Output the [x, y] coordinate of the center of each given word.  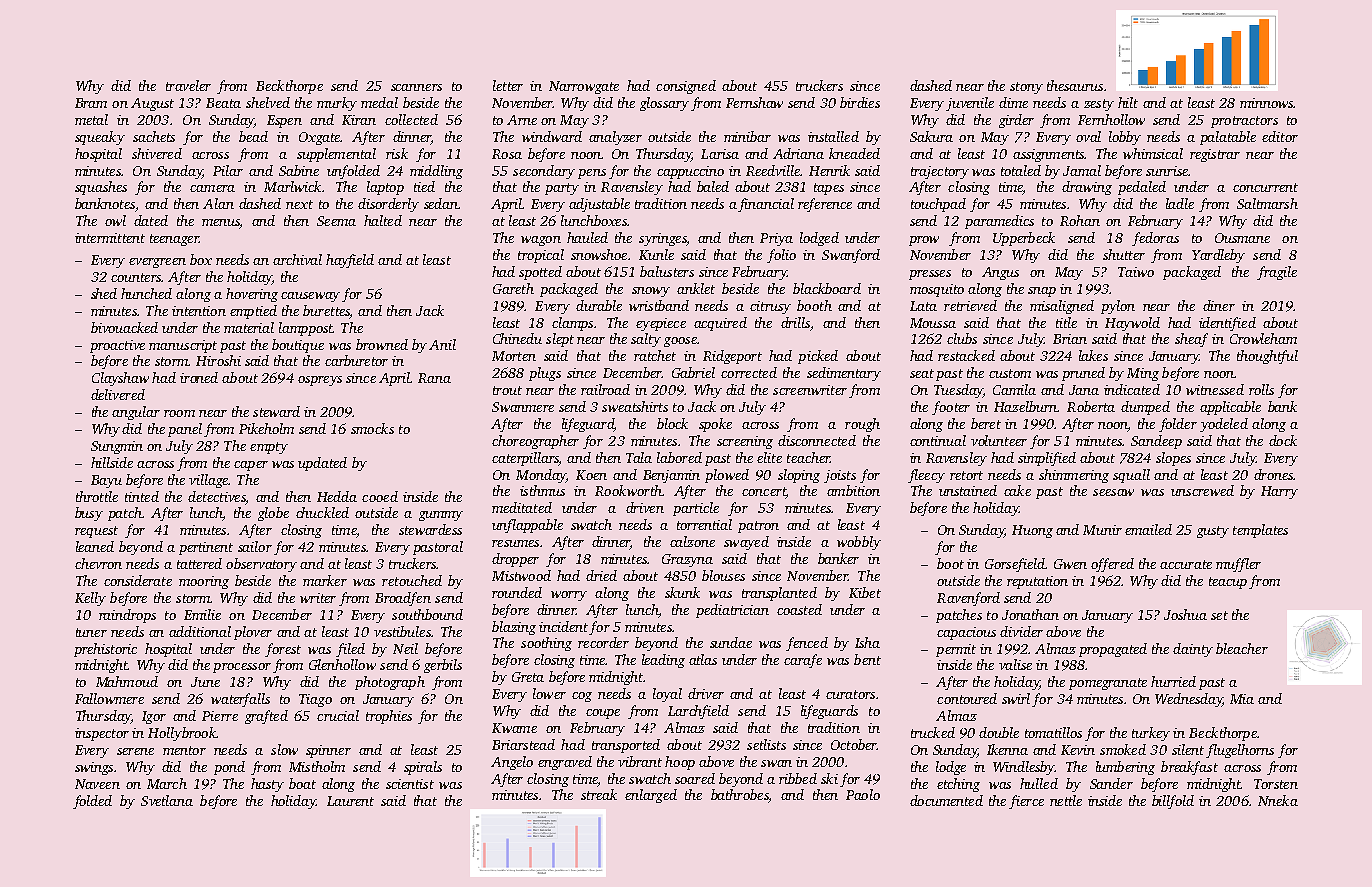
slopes [1173, 459]
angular [136, 413]
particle [696, 509]
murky [337, 104]
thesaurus [1075, 85]
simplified [1047, 459]
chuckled [322, 512]
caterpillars [525, 459]
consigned [686, 87]
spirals [423, 768]
